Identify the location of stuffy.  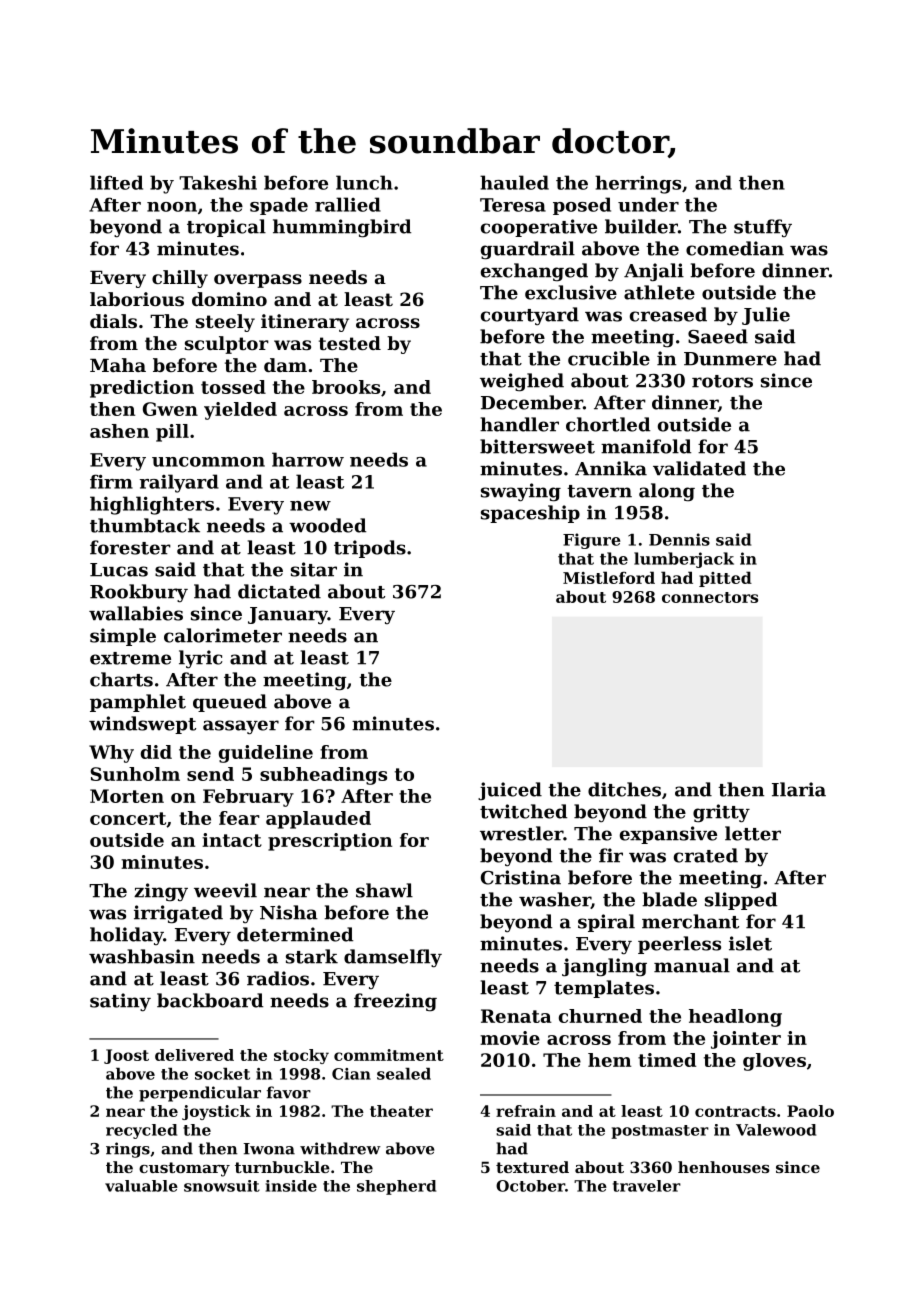
(763, 228).
